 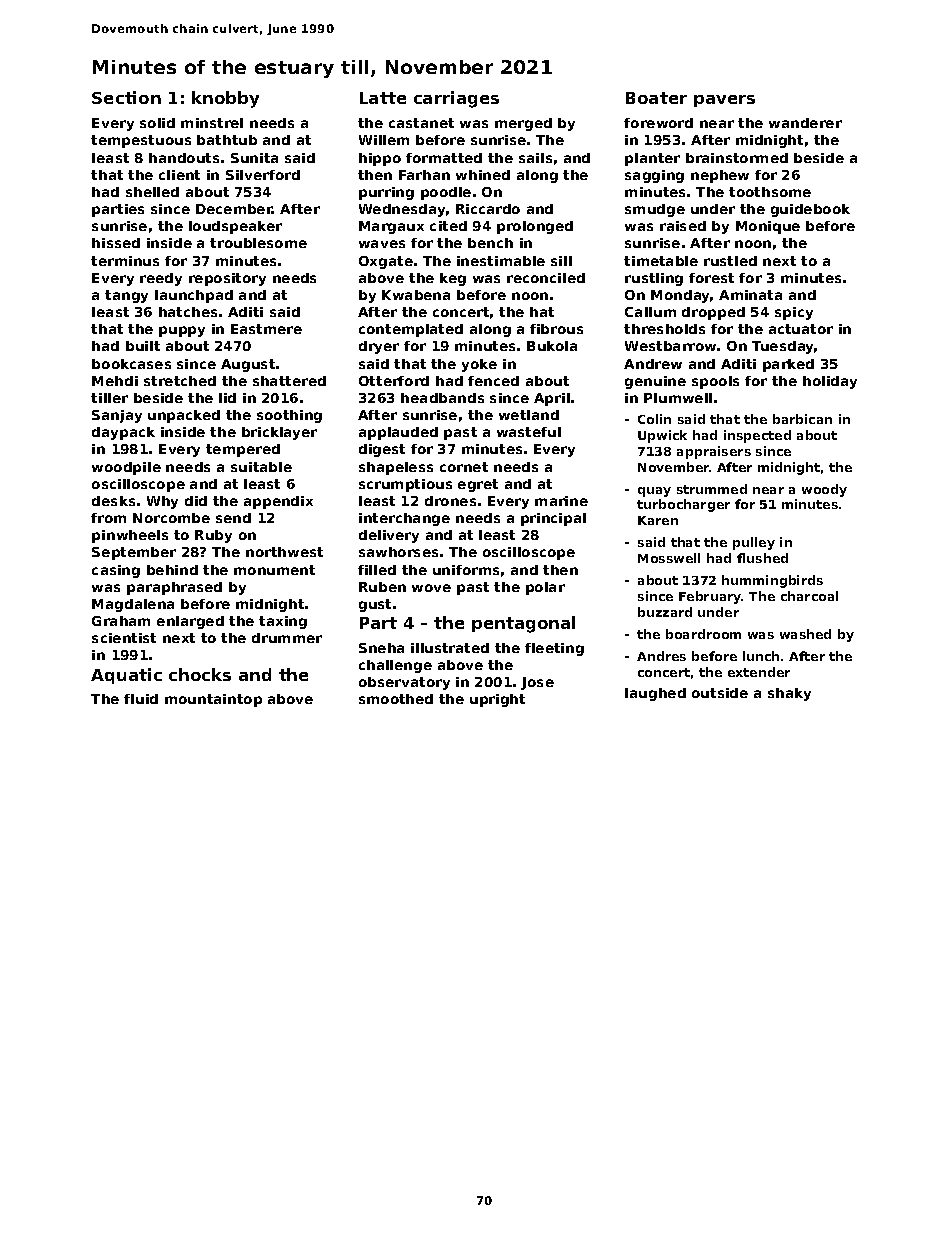 What do you see at coordinates (152, 192) in the image?
I see `shelled` at bounding box center [152, 192].
